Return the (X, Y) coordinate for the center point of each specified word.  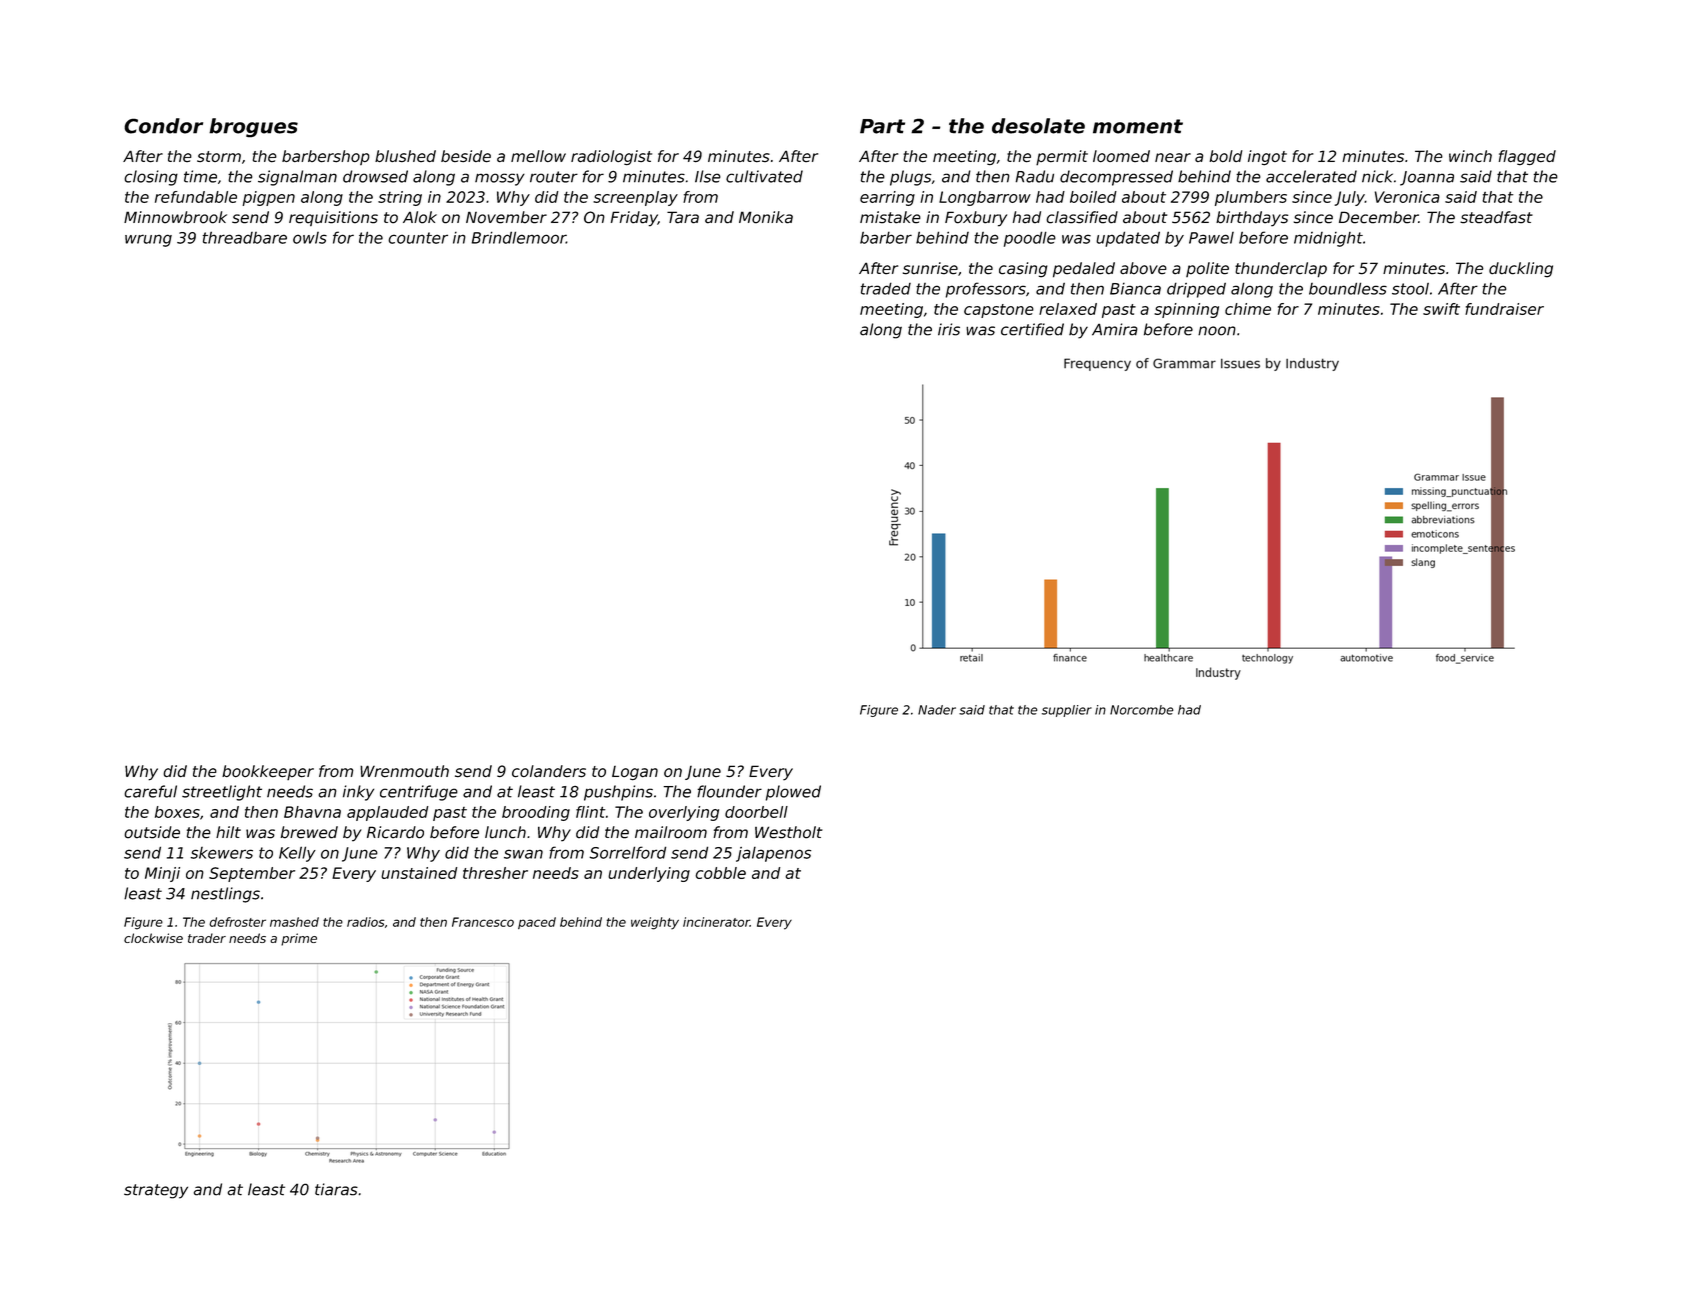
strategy (156, 1191)
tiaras (336, 1189)
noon (1217, 331)
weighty (655, 923)
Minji (162, 874)
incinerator (716, 922)
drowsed (375, 176)
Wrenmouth (404, 771)
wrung (148, 240)
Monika (766, 217)
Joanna (1427, 178)
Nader (937, 710)
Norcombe (1141, 710)
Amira (1115, 329)
